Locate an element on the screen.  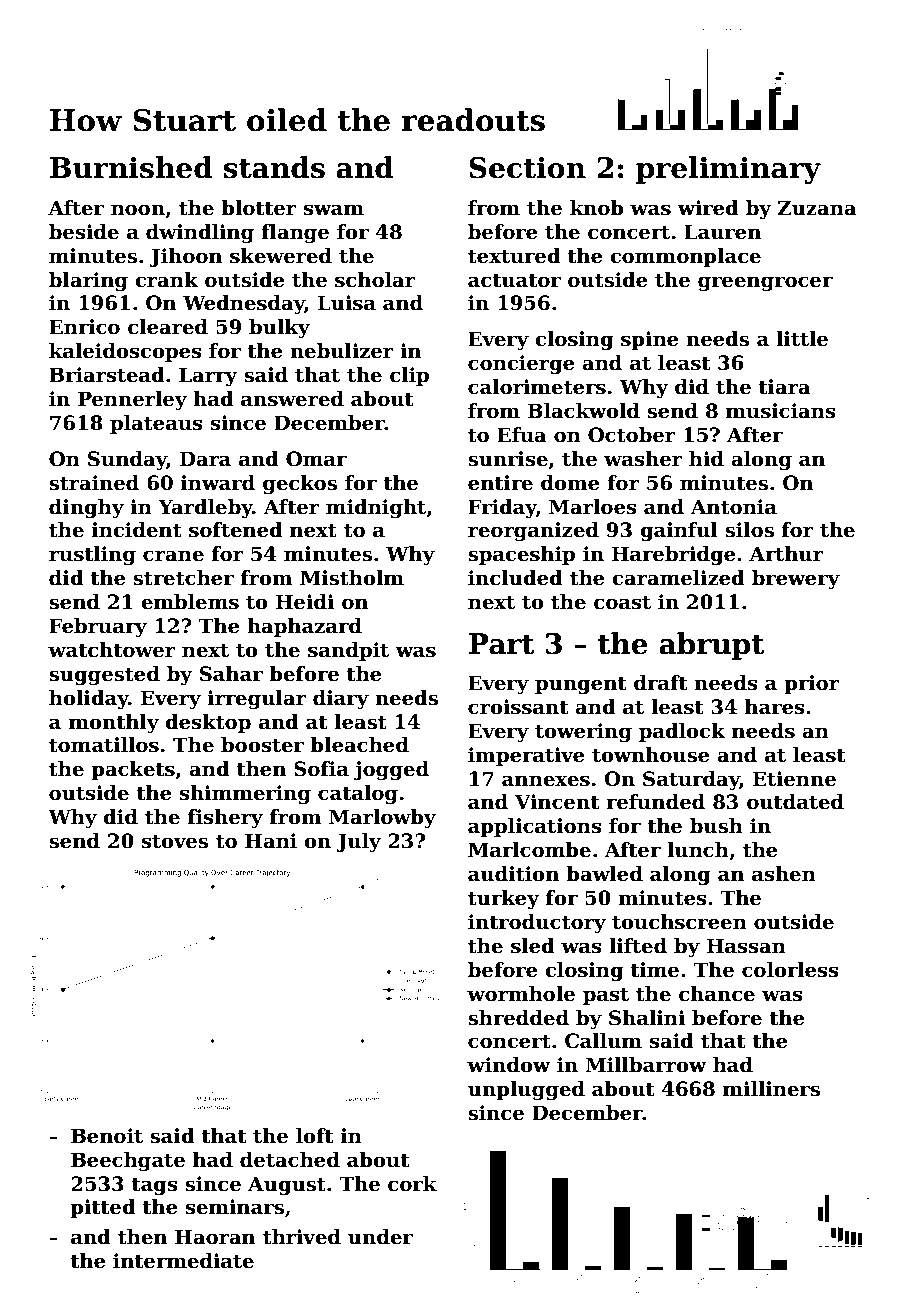
Hani is located at coordinates (271, 841).
